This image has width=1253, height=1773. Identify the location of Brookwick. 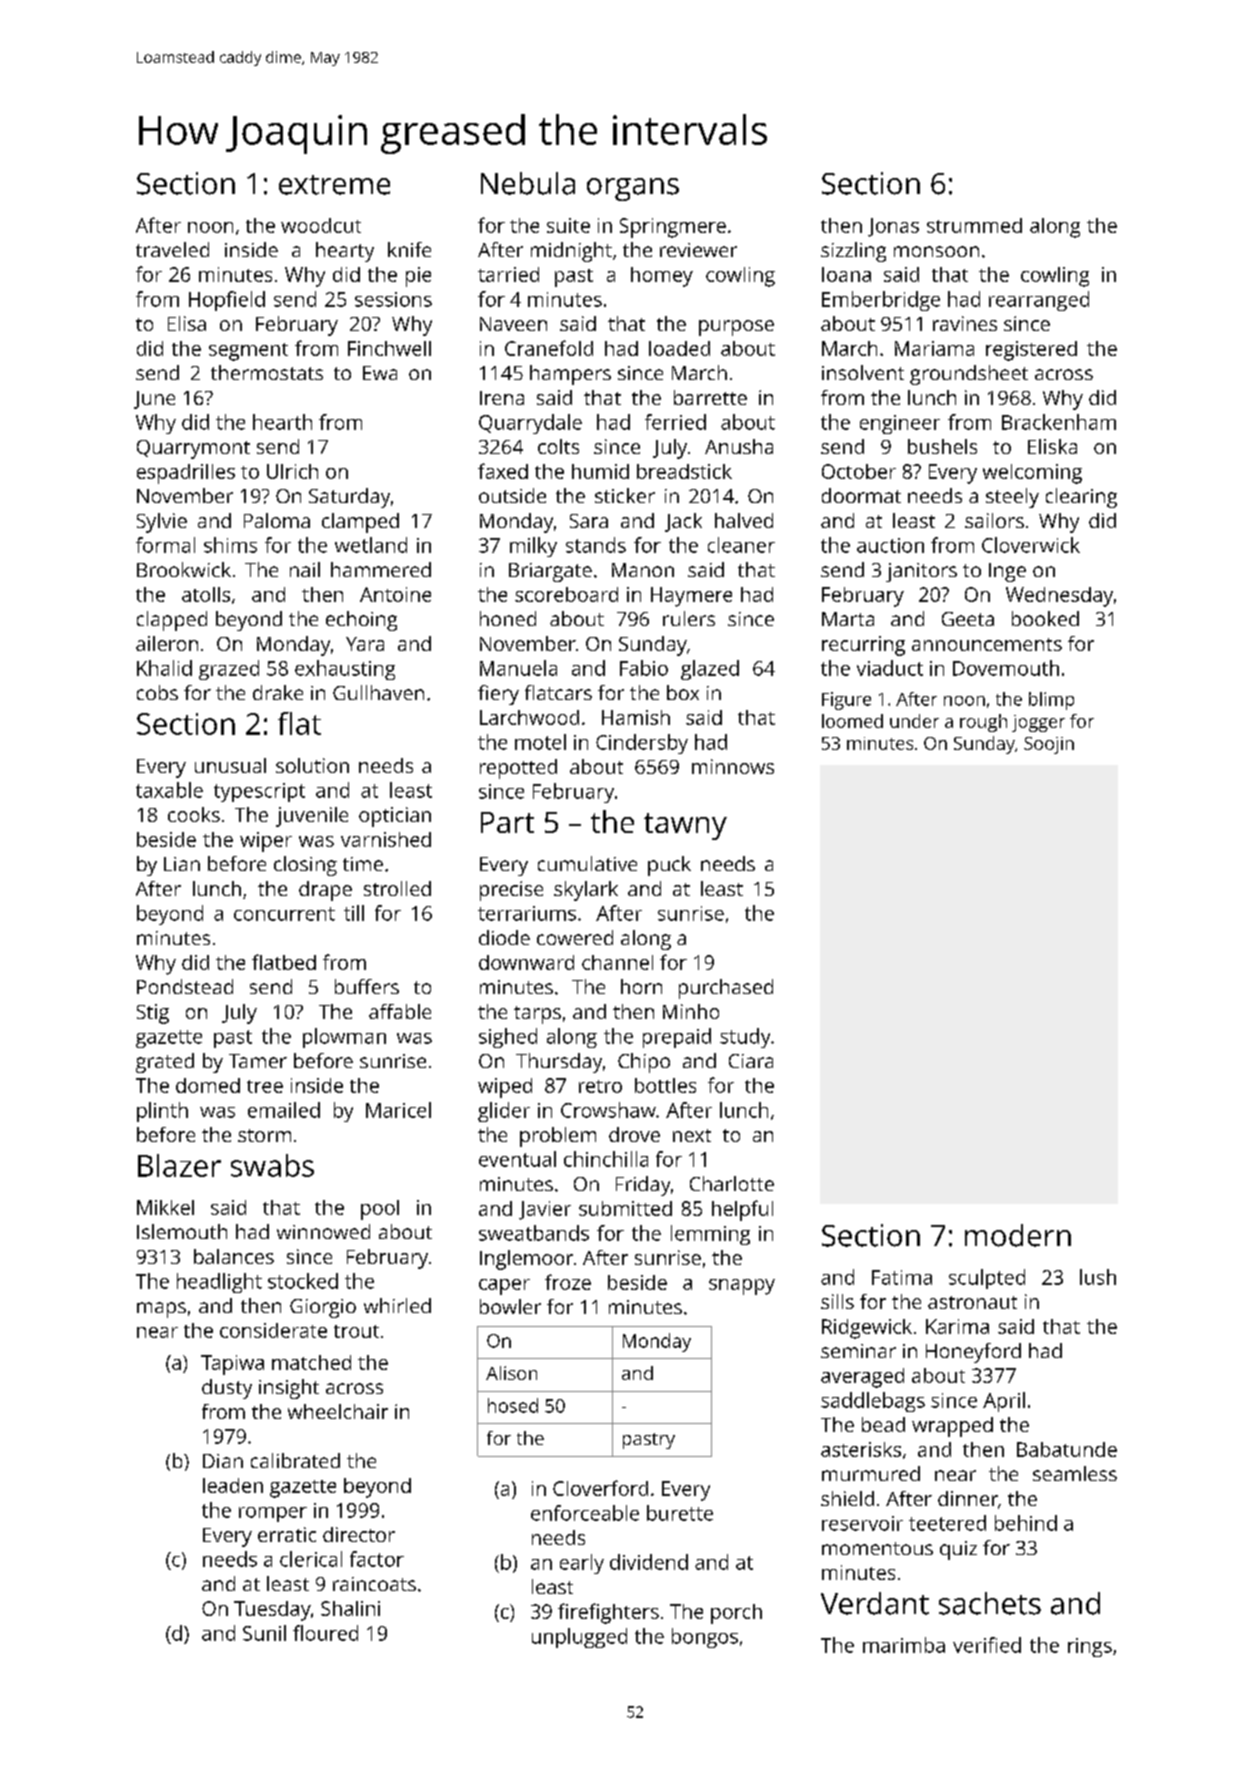
(184, 569).
